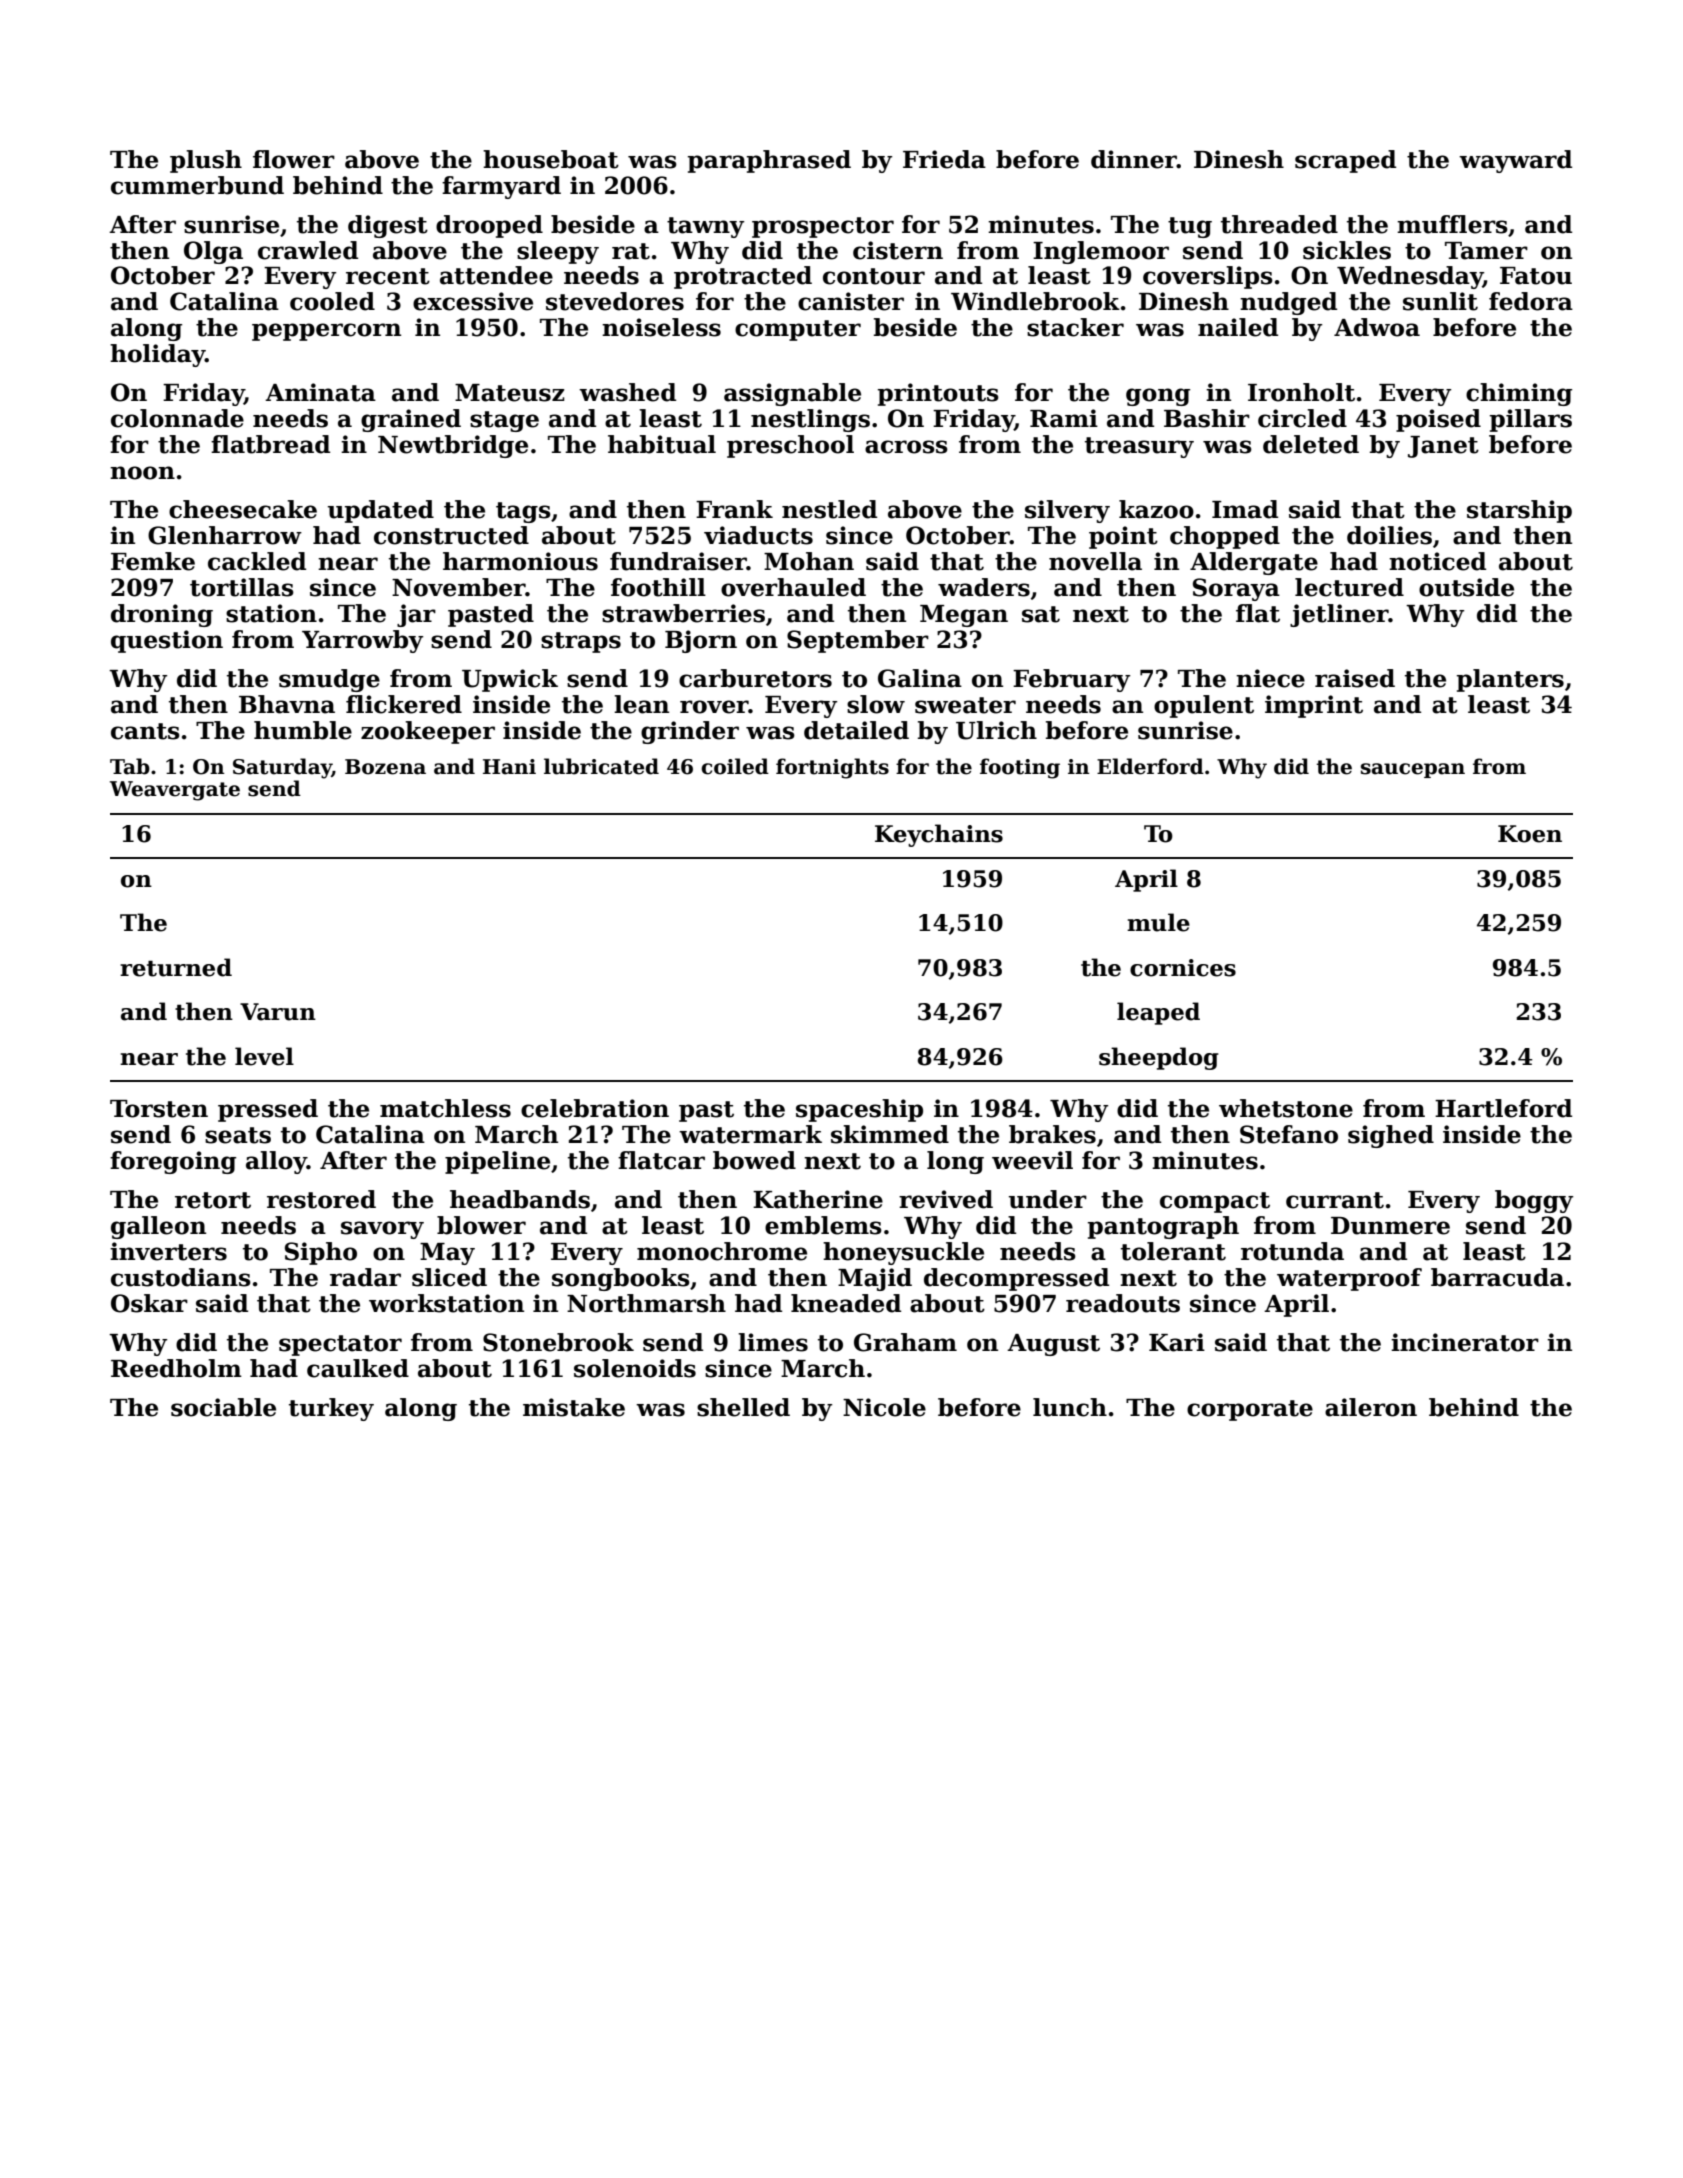  I want to click on noon, so click(142, 473).
